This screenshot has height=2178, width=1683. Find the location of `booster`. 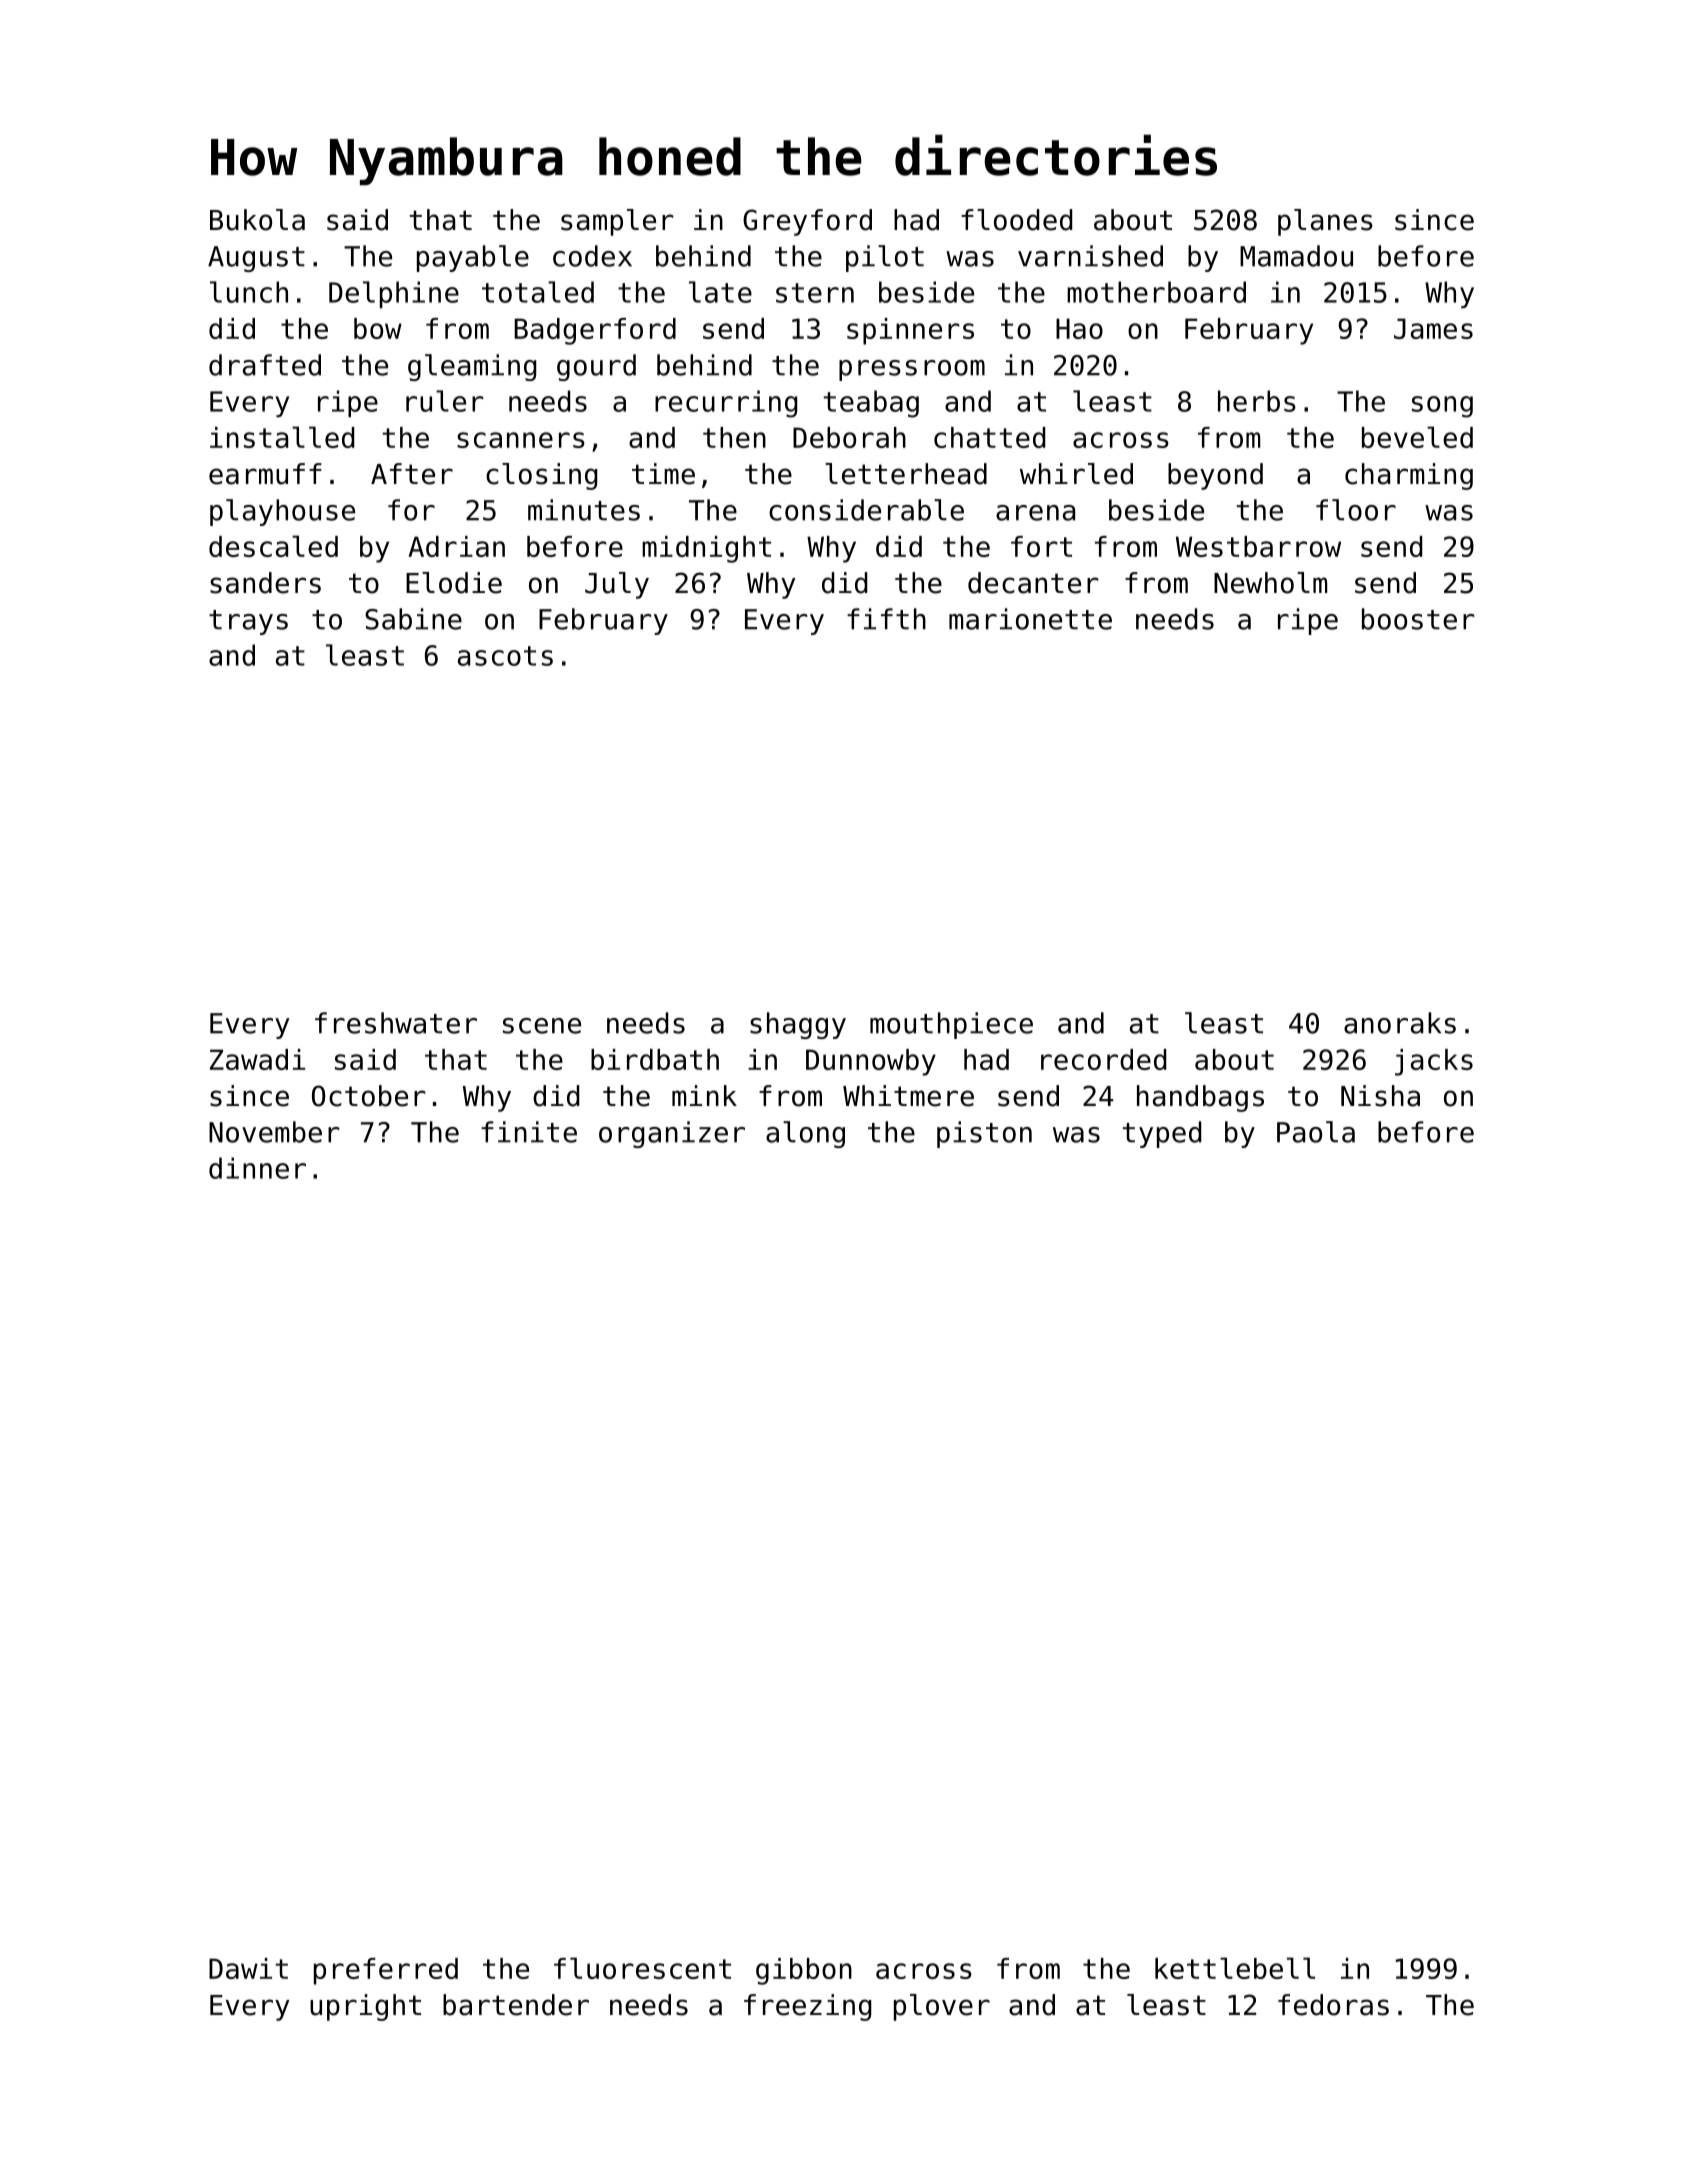

booster is located at coordinates (1418, 619).
